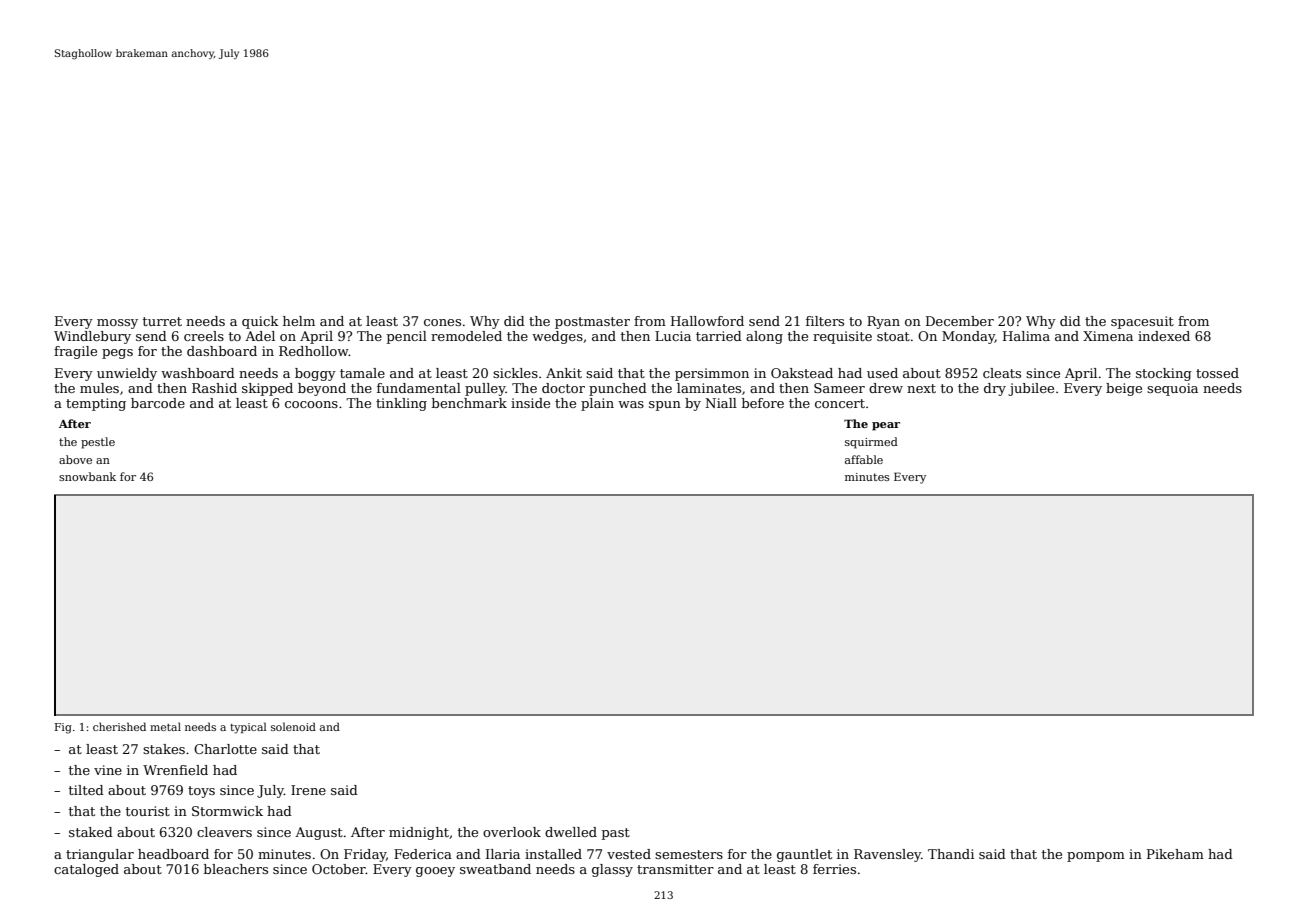  I want to click on gauntlet, so click(804, 855).
